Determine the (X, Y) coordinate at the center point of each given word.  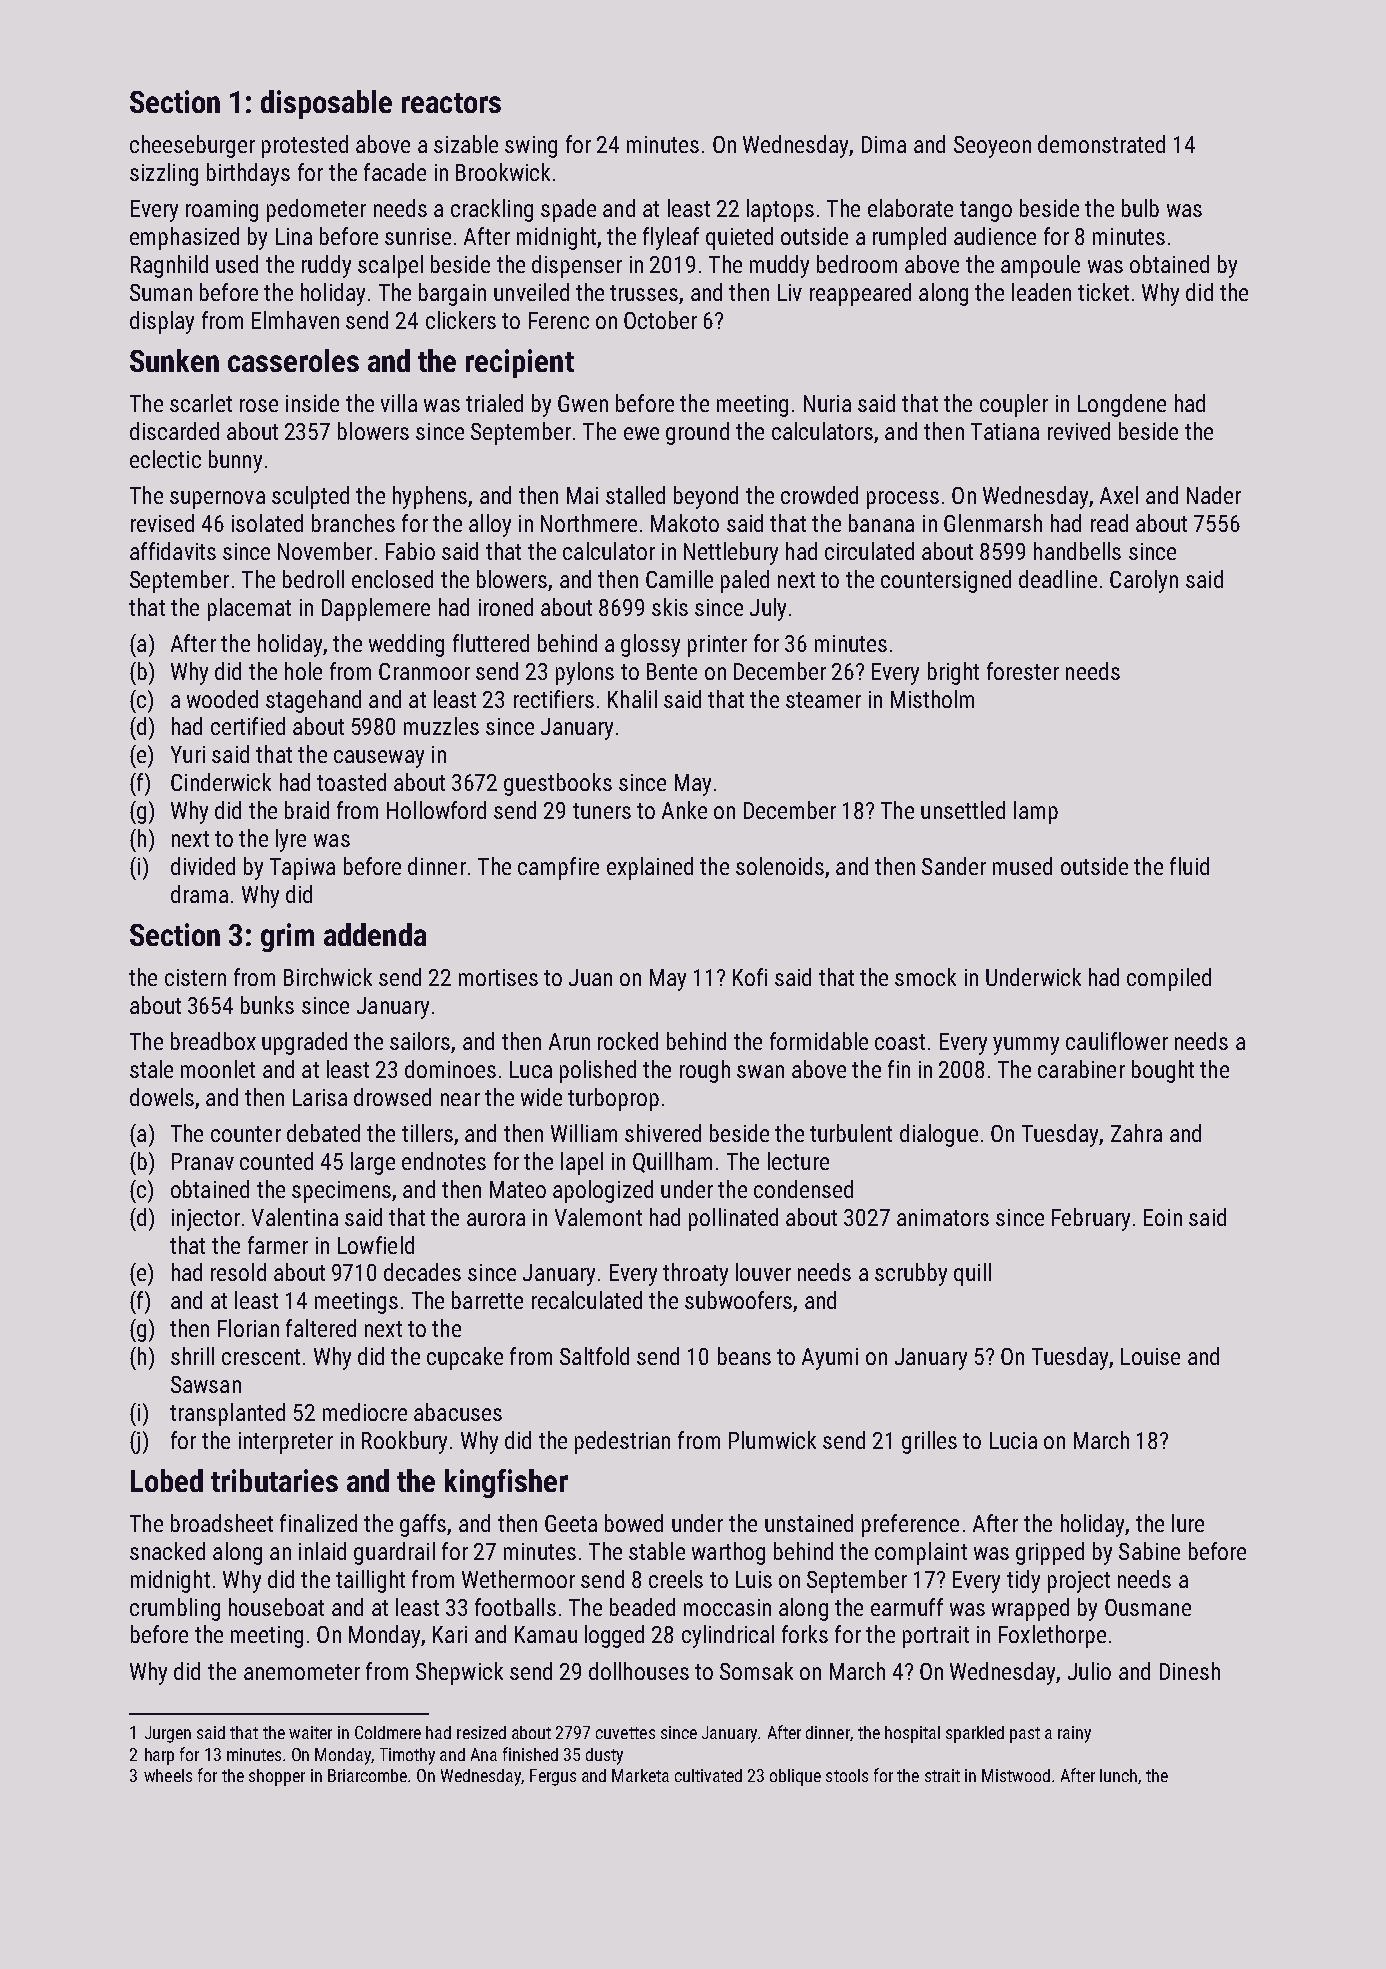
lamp (1036, 812)
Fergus (553, 1777)
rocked (628, 1041)
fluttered (491, 643)
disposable (326, 104)
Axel (1119, 495)
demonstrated (1101, 144)
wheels (168, 1775)
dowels (162, 1097)
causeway (379, 759)
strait (942, 1775)
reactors (451, 103)
